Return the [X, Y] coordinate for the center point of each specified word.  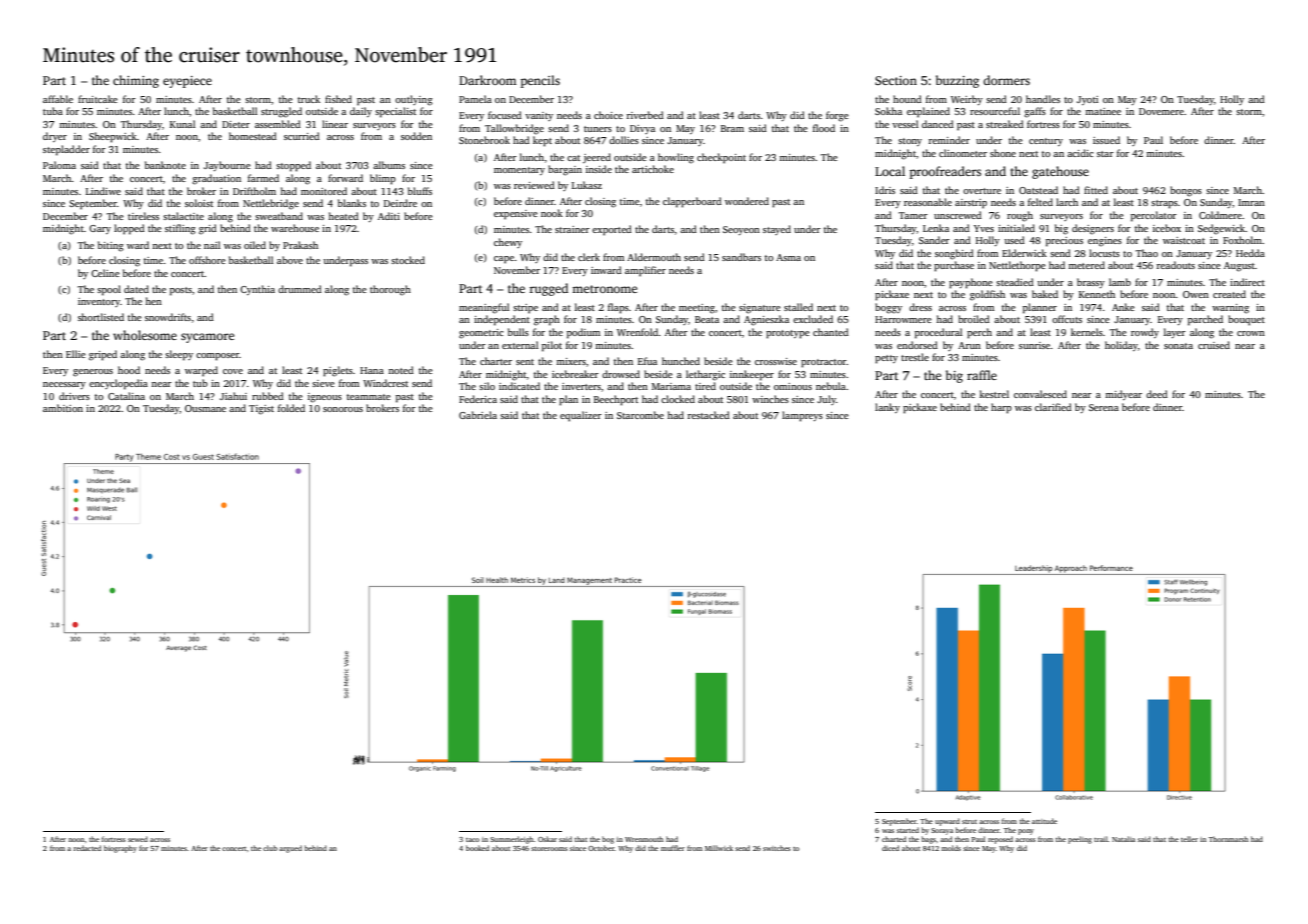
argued [290, 849]
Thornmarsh [1228, 839]
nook [552, 213]
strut [969, 822]
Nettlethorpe [1017, 266]
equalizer [581, 416]
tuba [53, 111]
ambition [63, 408]
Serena [1104, 407]
